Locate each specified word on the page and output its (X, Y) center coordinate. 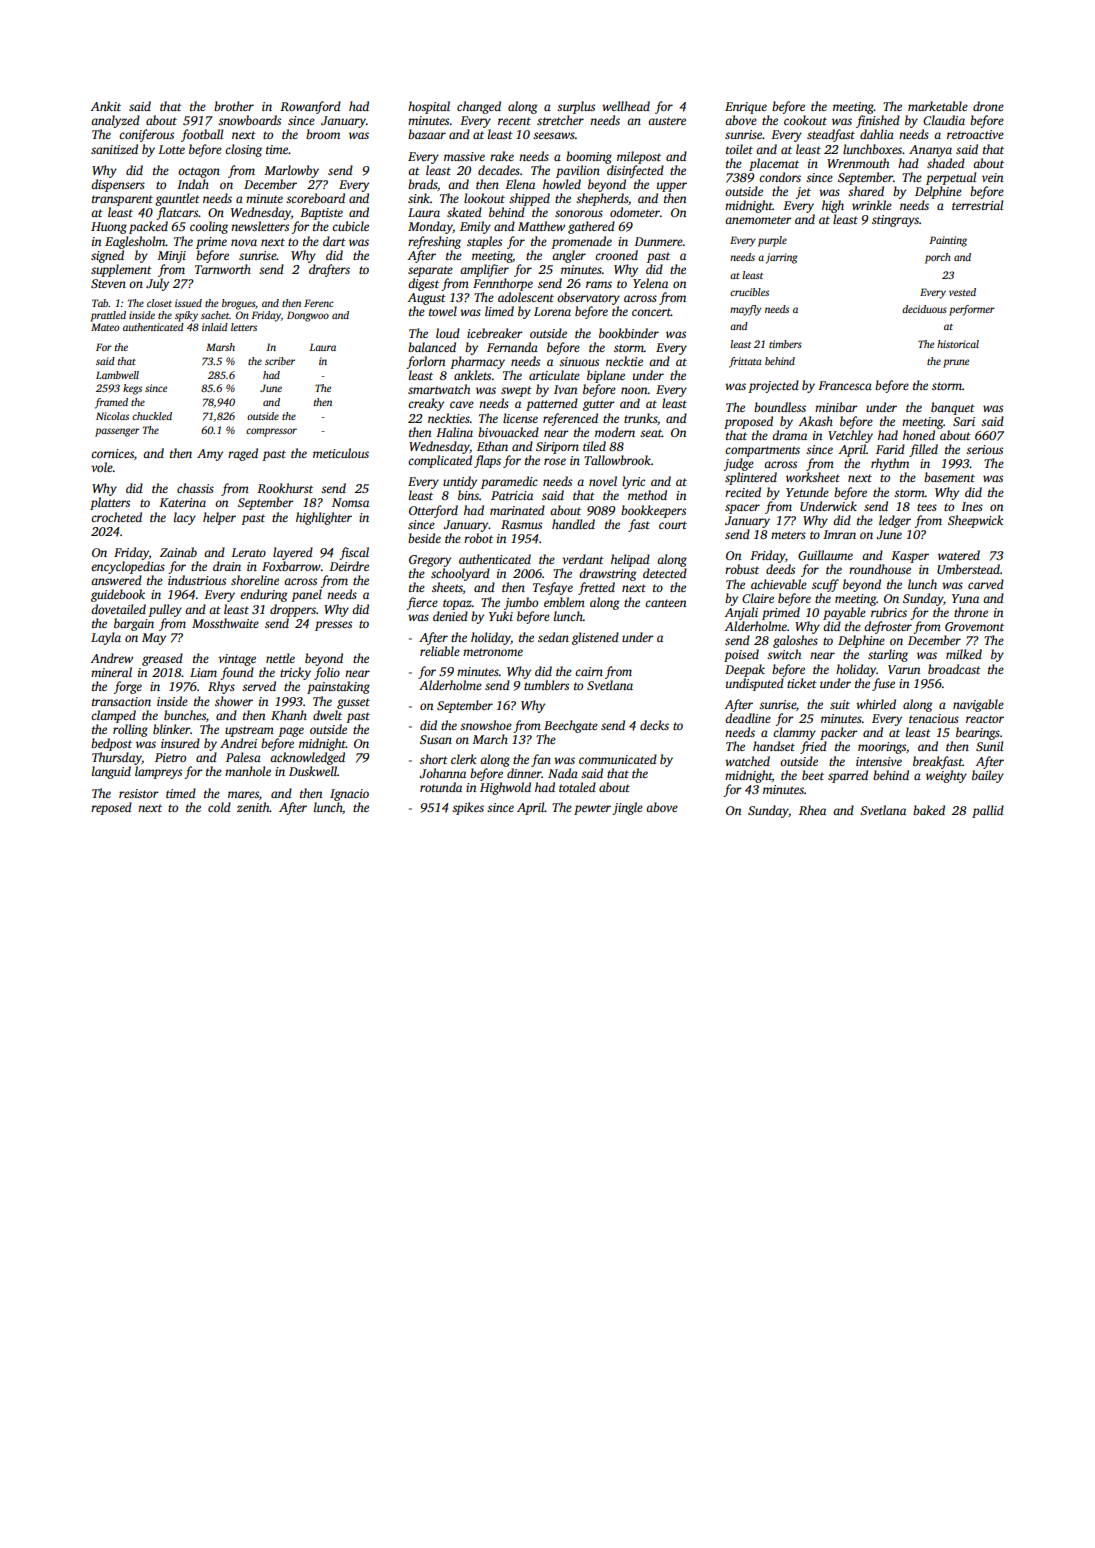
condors (780, 177)
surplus (576, 107)
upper (672, 187)
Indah (193, 184)
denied (450, 616)
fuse (883, 684)
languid (111, 772)
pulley (165, 610)
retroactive (975, 134)
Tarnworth (223, 269)
